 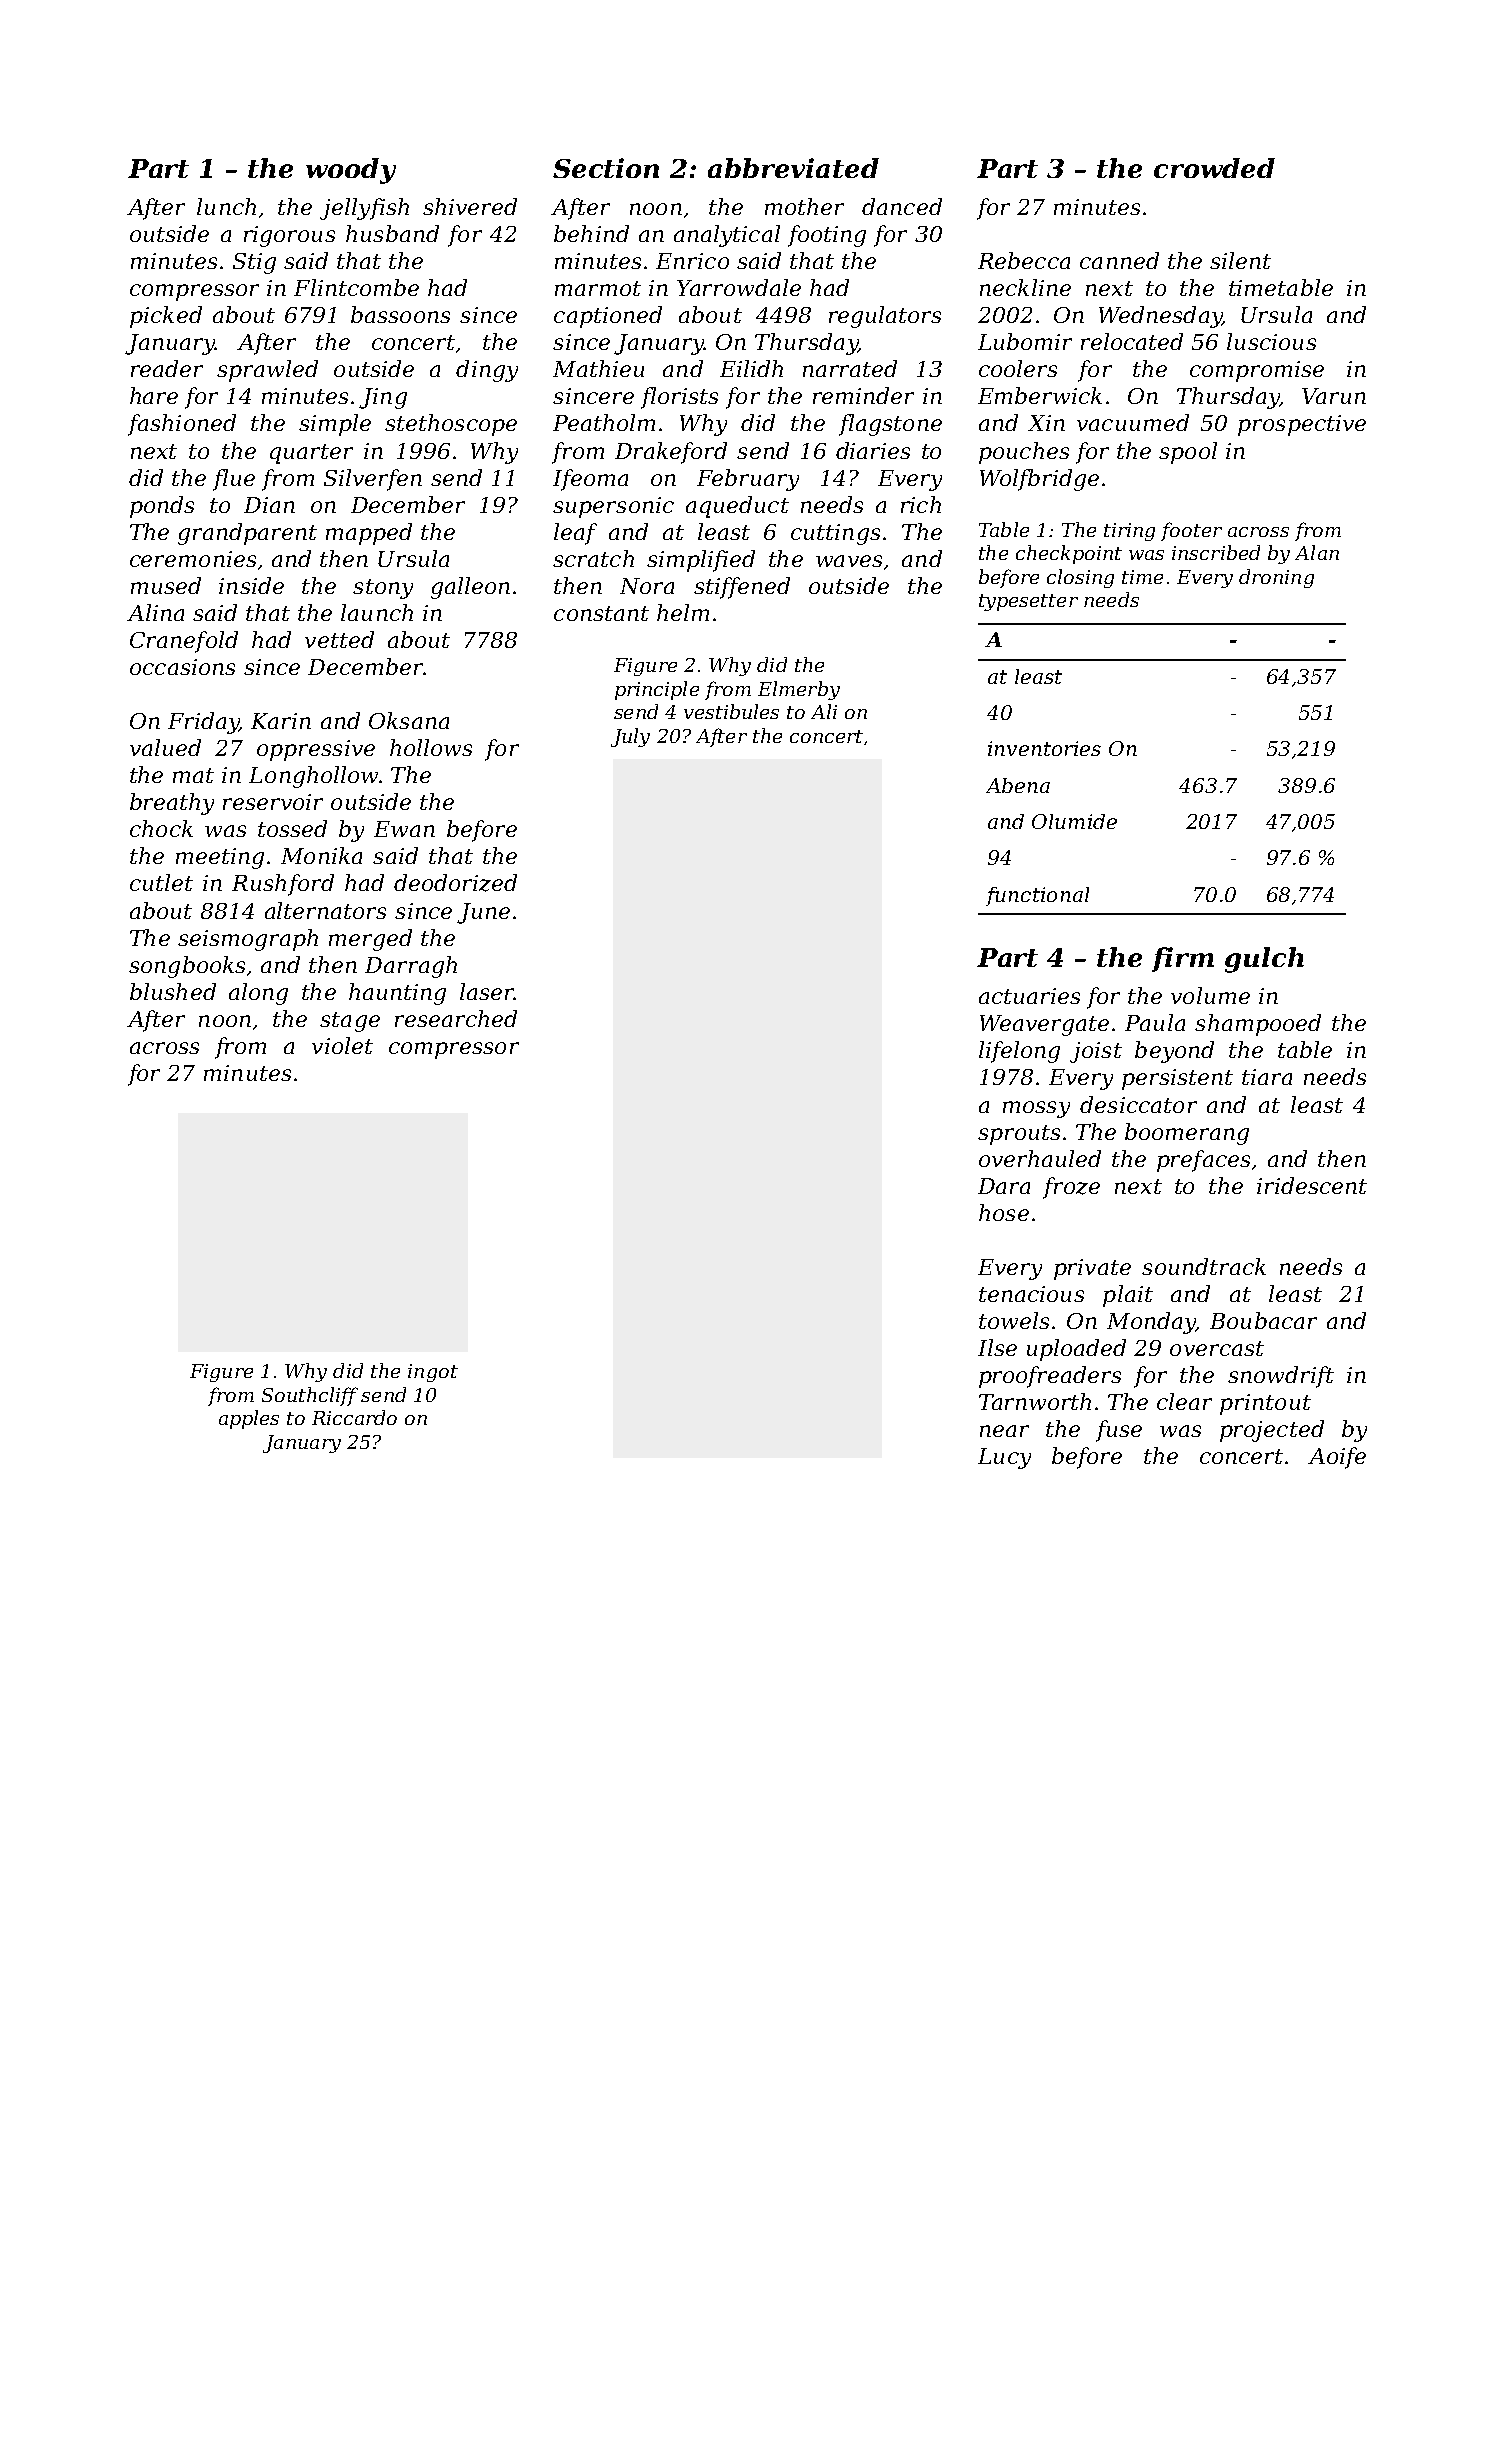 What do you see at coordinates (342, 1045) in the document?
I see `violet` at bounding box center [342, 1045].
